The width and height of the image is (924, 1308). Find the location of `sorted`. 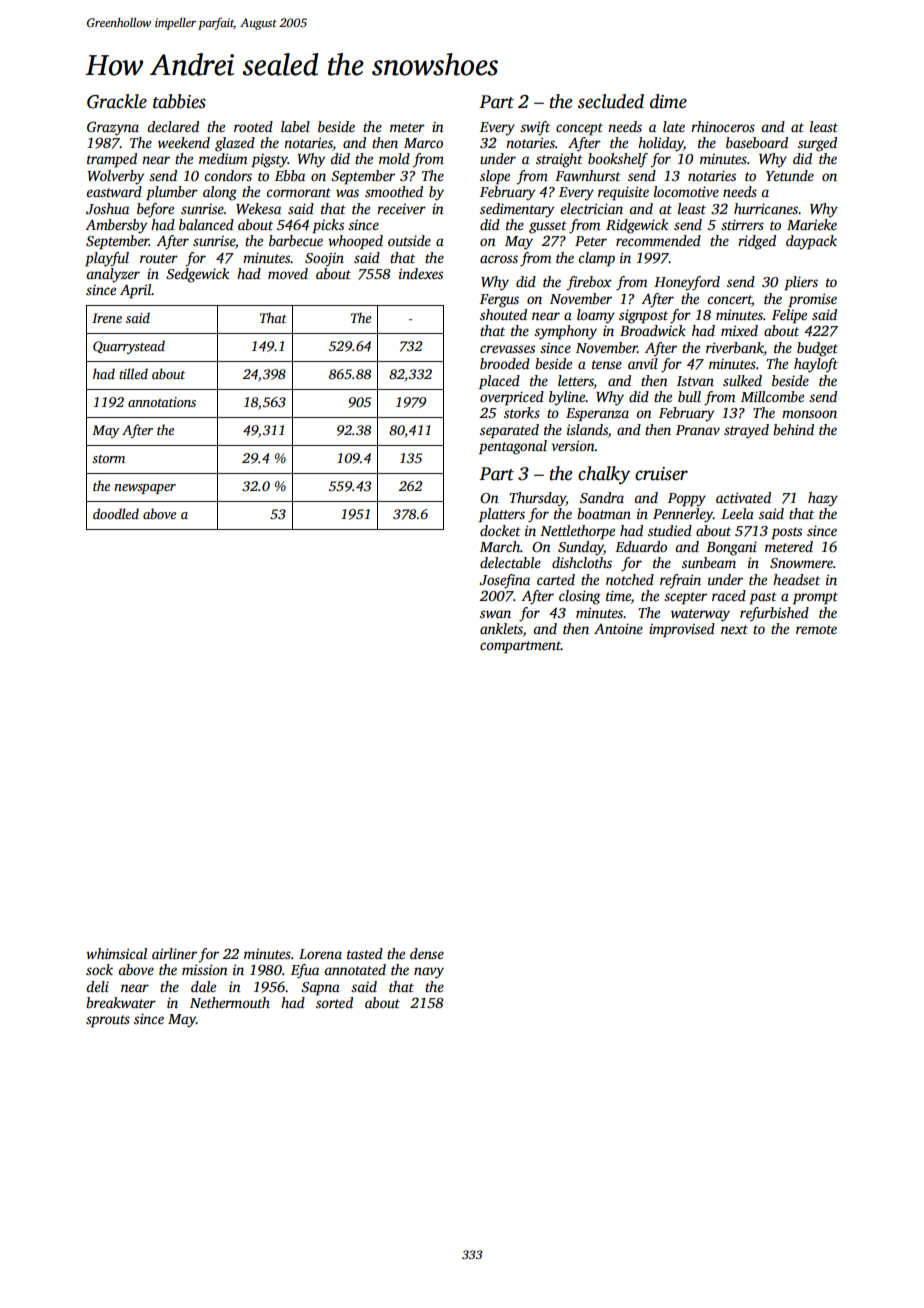

sorted is located at coordinates (334, 1002).
